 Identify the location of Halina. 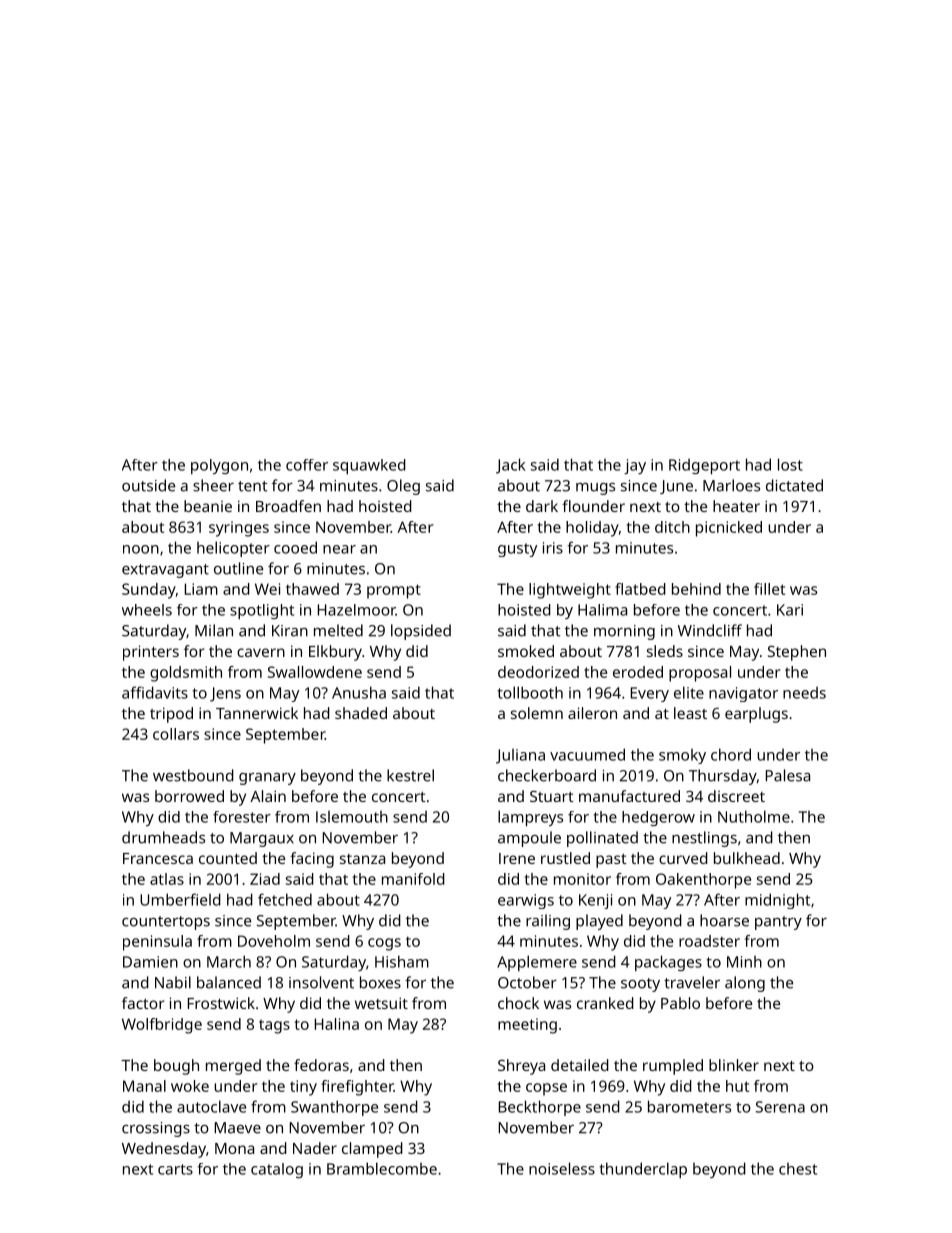
(337, 1024).
